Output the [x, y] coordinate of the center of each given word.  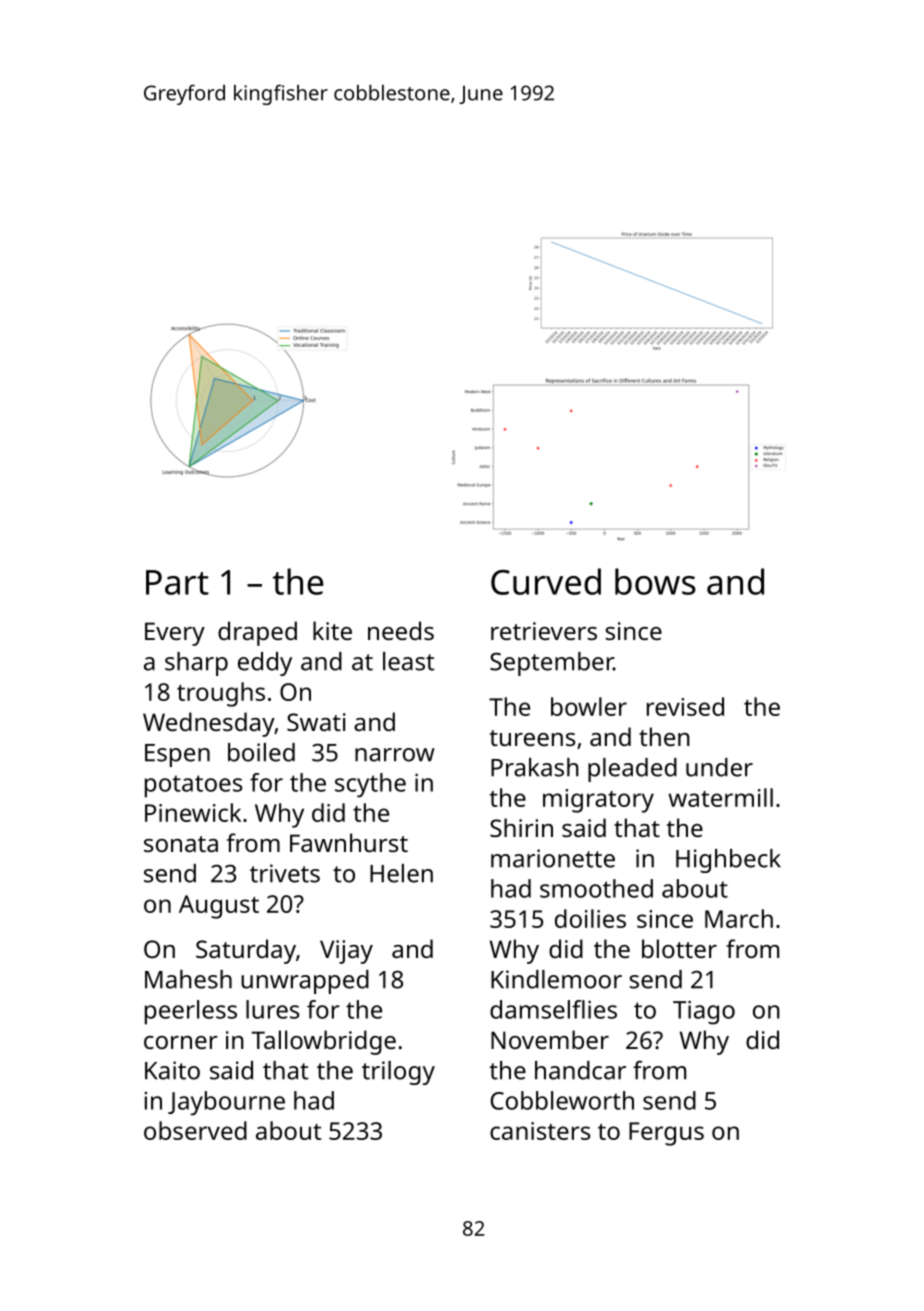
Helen [401, 873]
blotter [679, 948]
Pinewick [193, 812]
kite [332, 630]
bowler [589, 706]
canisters [540, 1131]
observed [195, 1130]
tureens [532, 738]
